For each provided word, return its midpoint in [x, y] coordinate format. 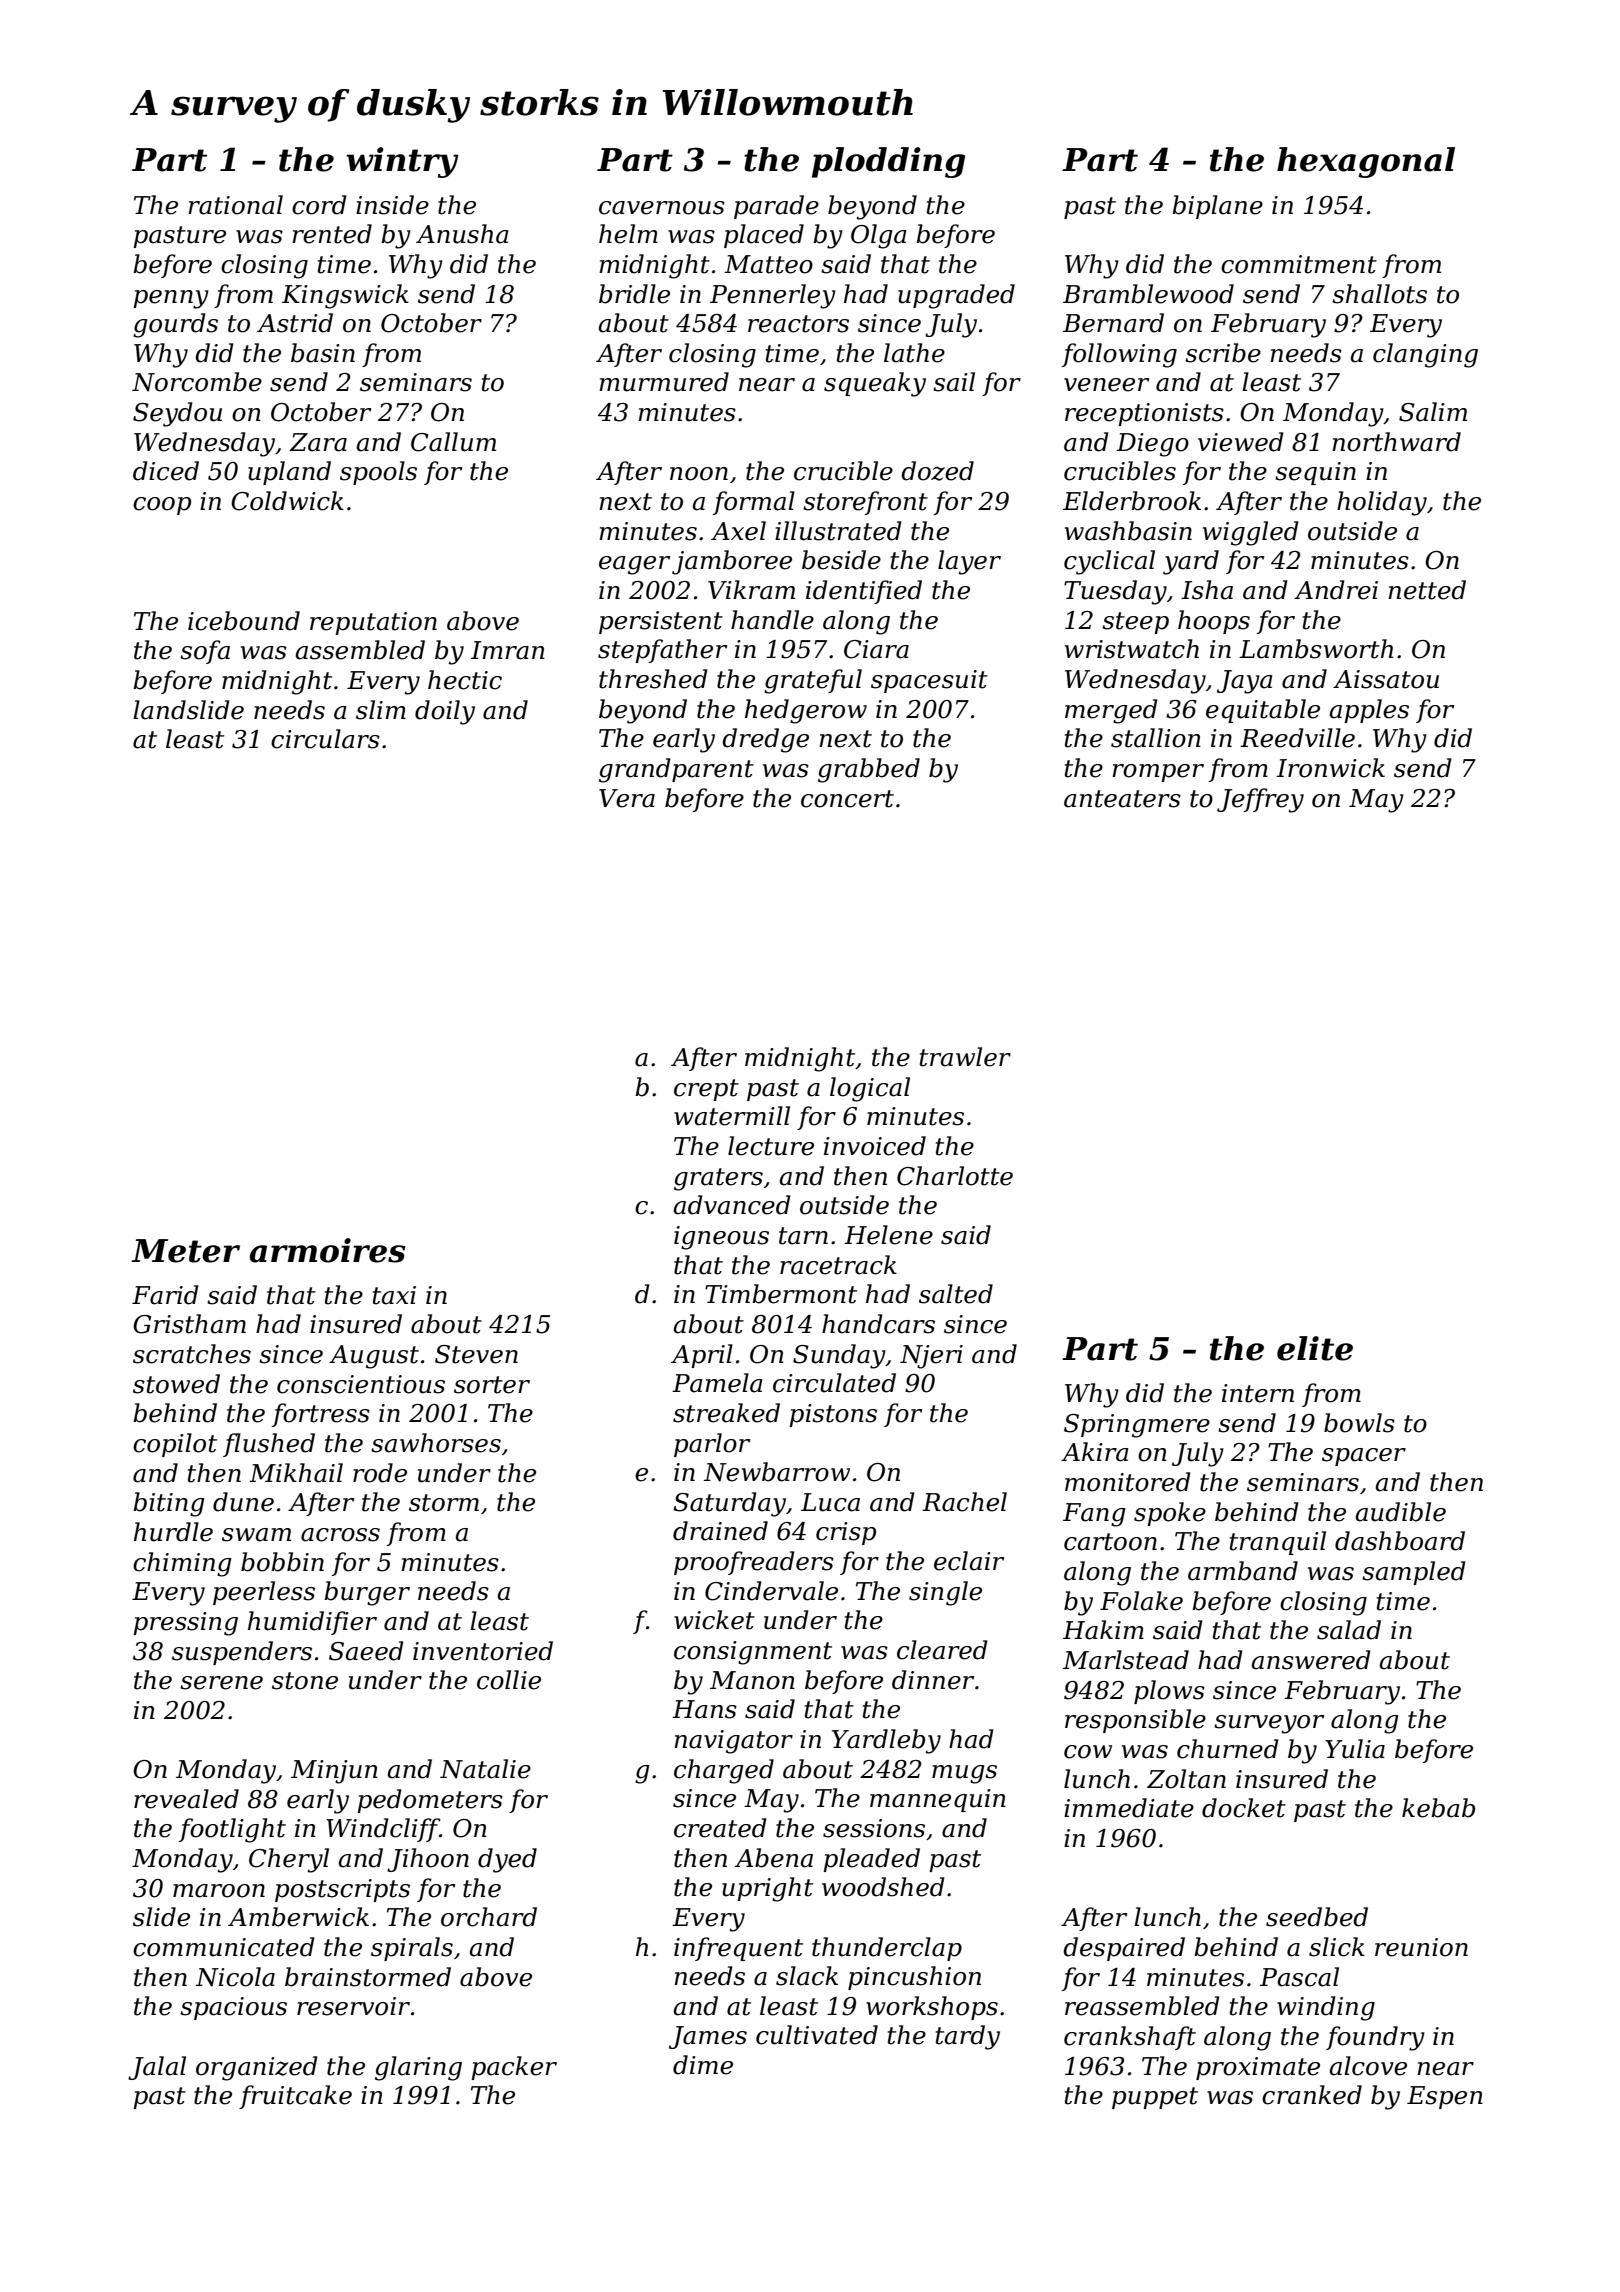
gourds [175, 325]
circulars [325, 739]
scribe [1223, 353]
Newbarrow [777, 1472]
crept [706, 1090]
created [720, 1828]
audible [1400, 1512]
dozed [937, 471]
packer [514, 2068]
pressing [185, 1624]
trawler [965, 1057]
